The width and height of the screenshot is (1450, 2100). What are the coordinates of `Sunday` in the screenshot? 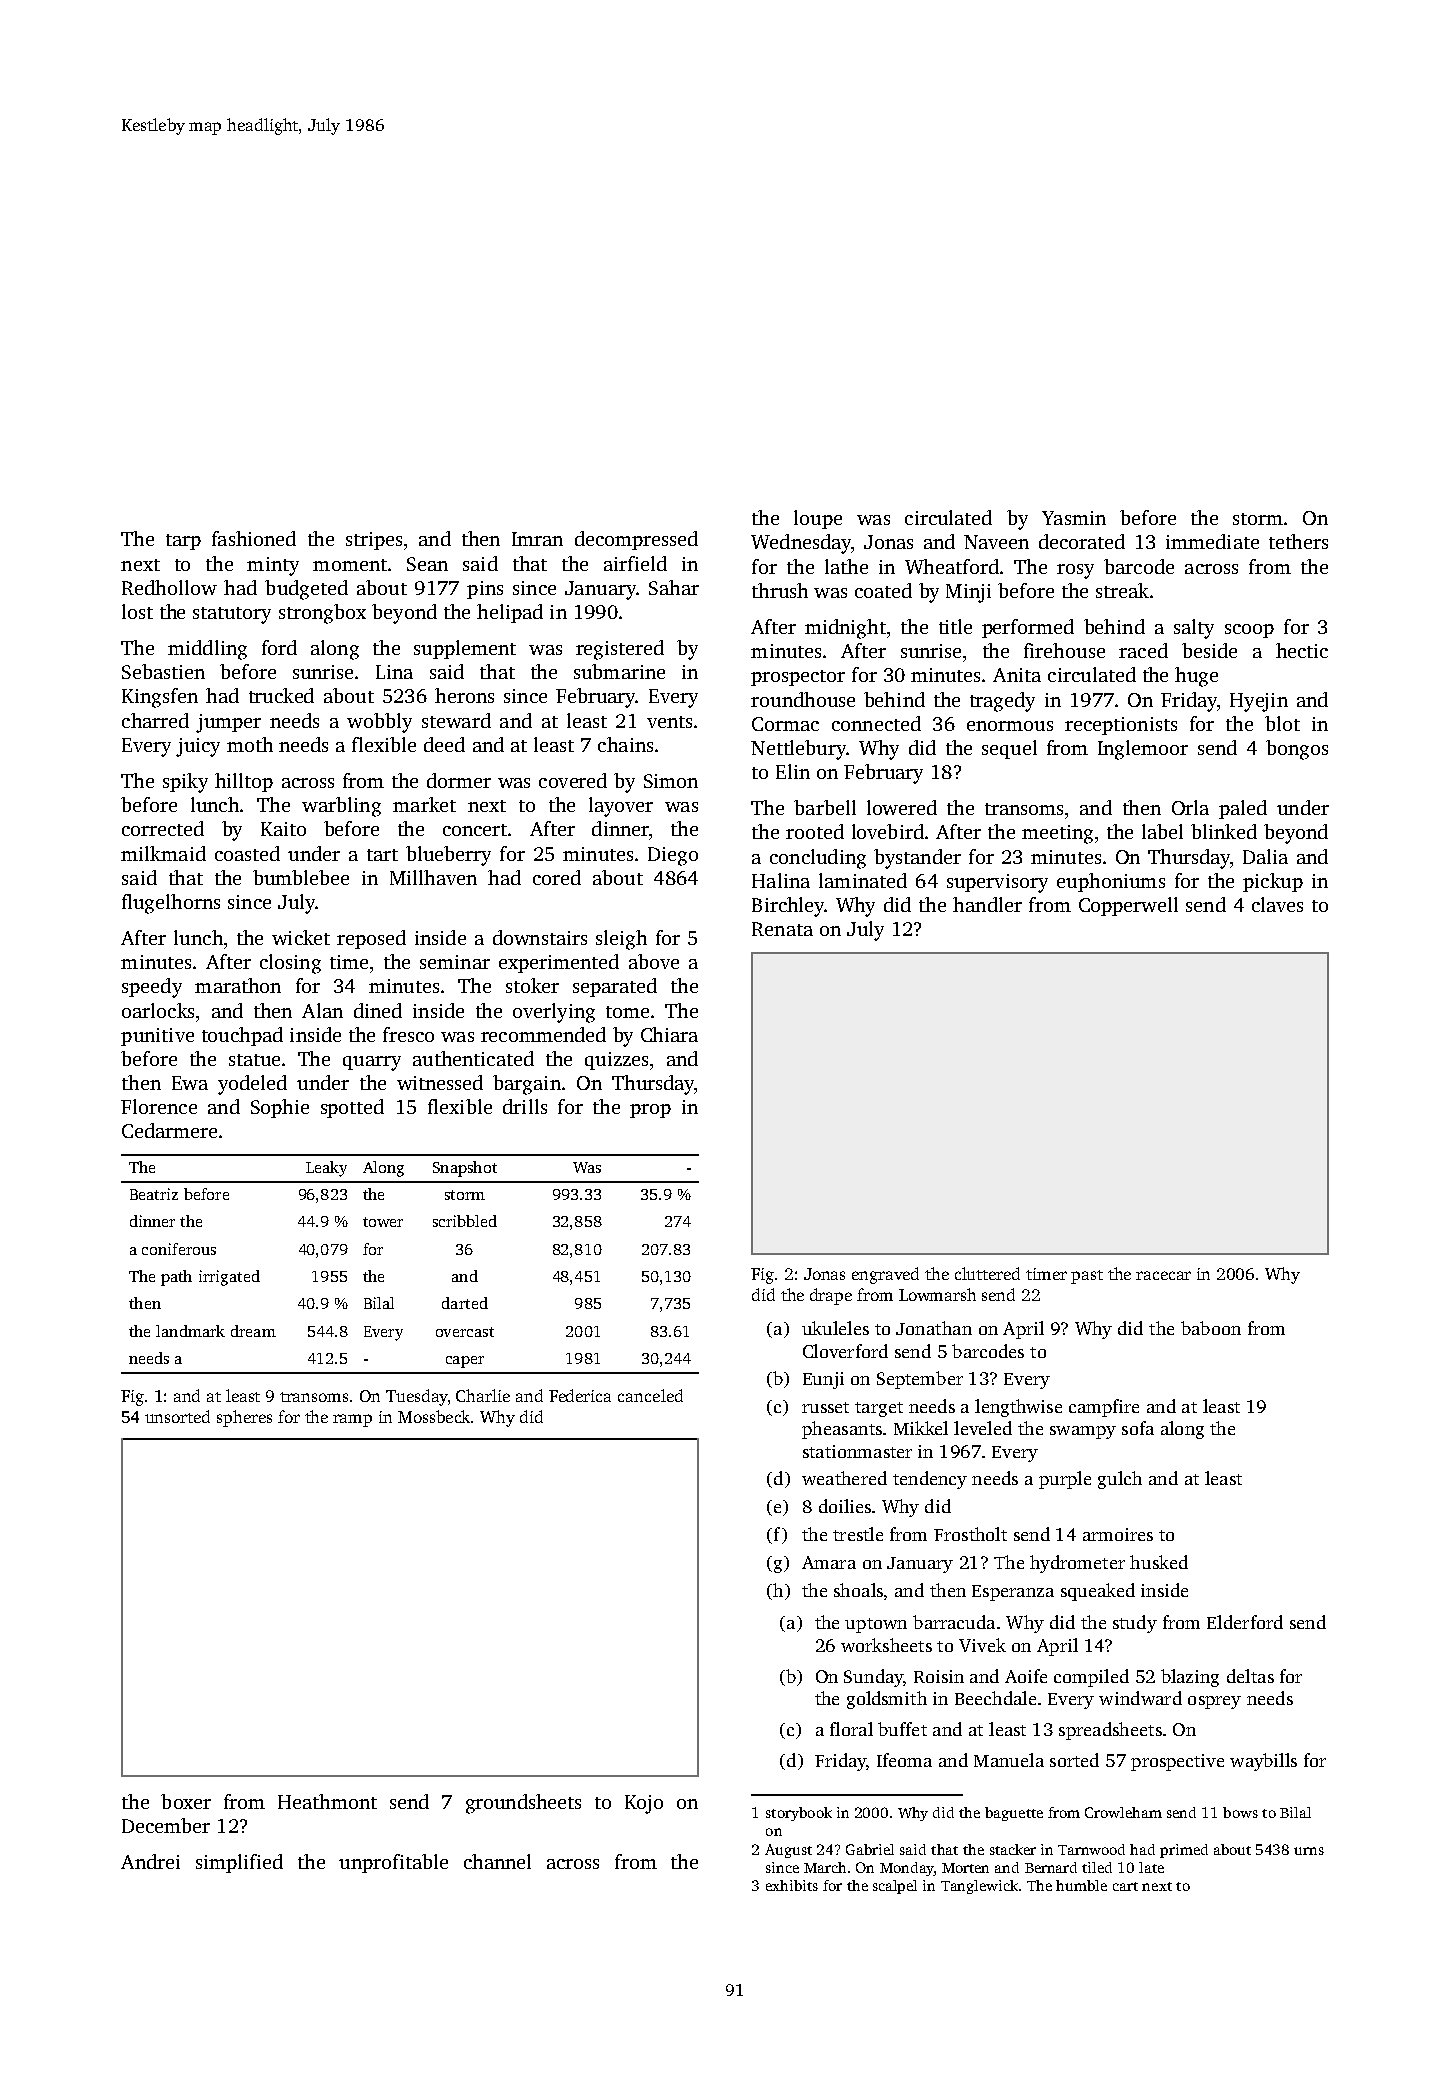 It's located at (873, 1678).
